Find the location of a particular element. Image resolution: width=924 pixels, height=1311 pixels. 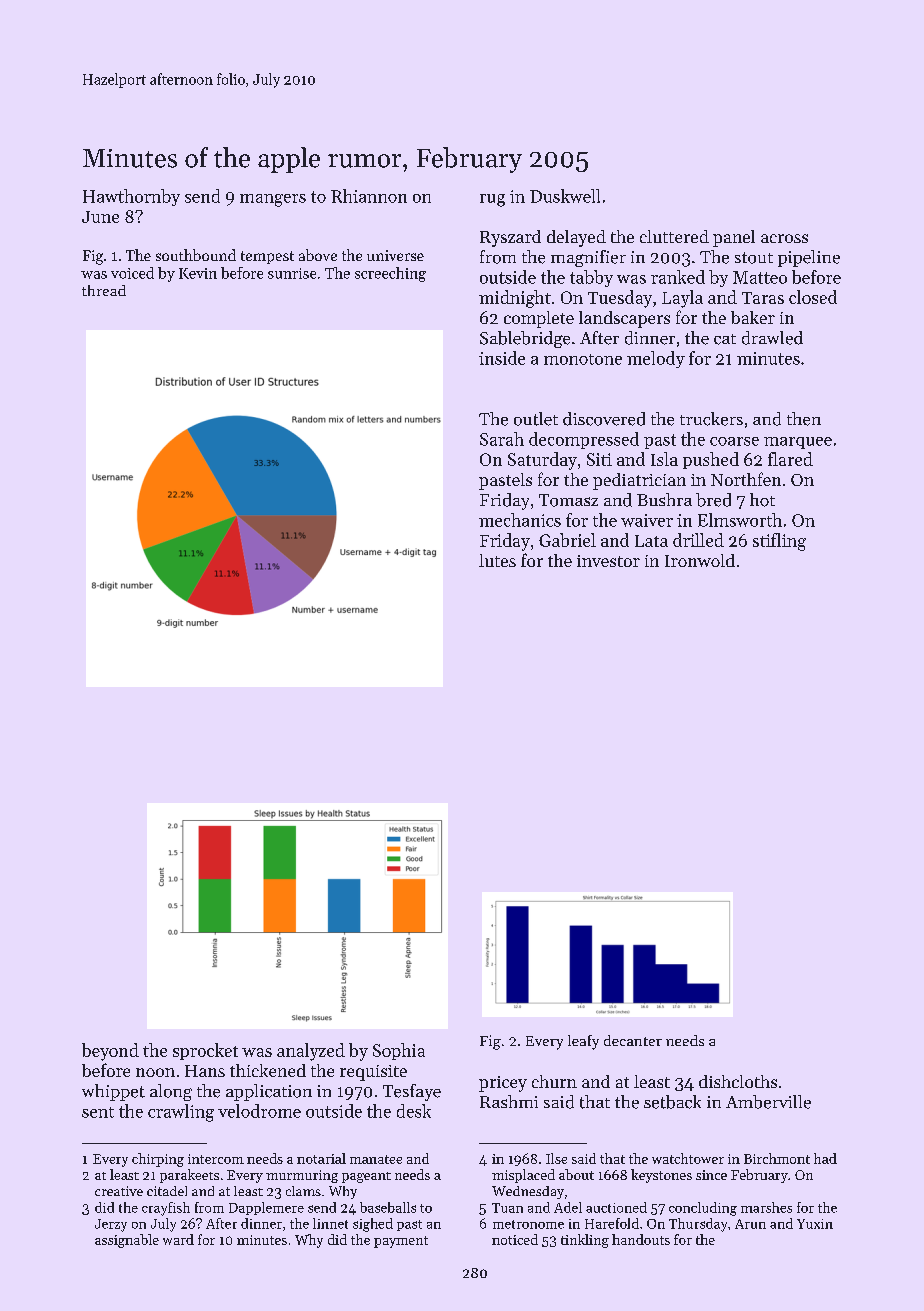

Sablebridge is located at coordinates (525, 339).
